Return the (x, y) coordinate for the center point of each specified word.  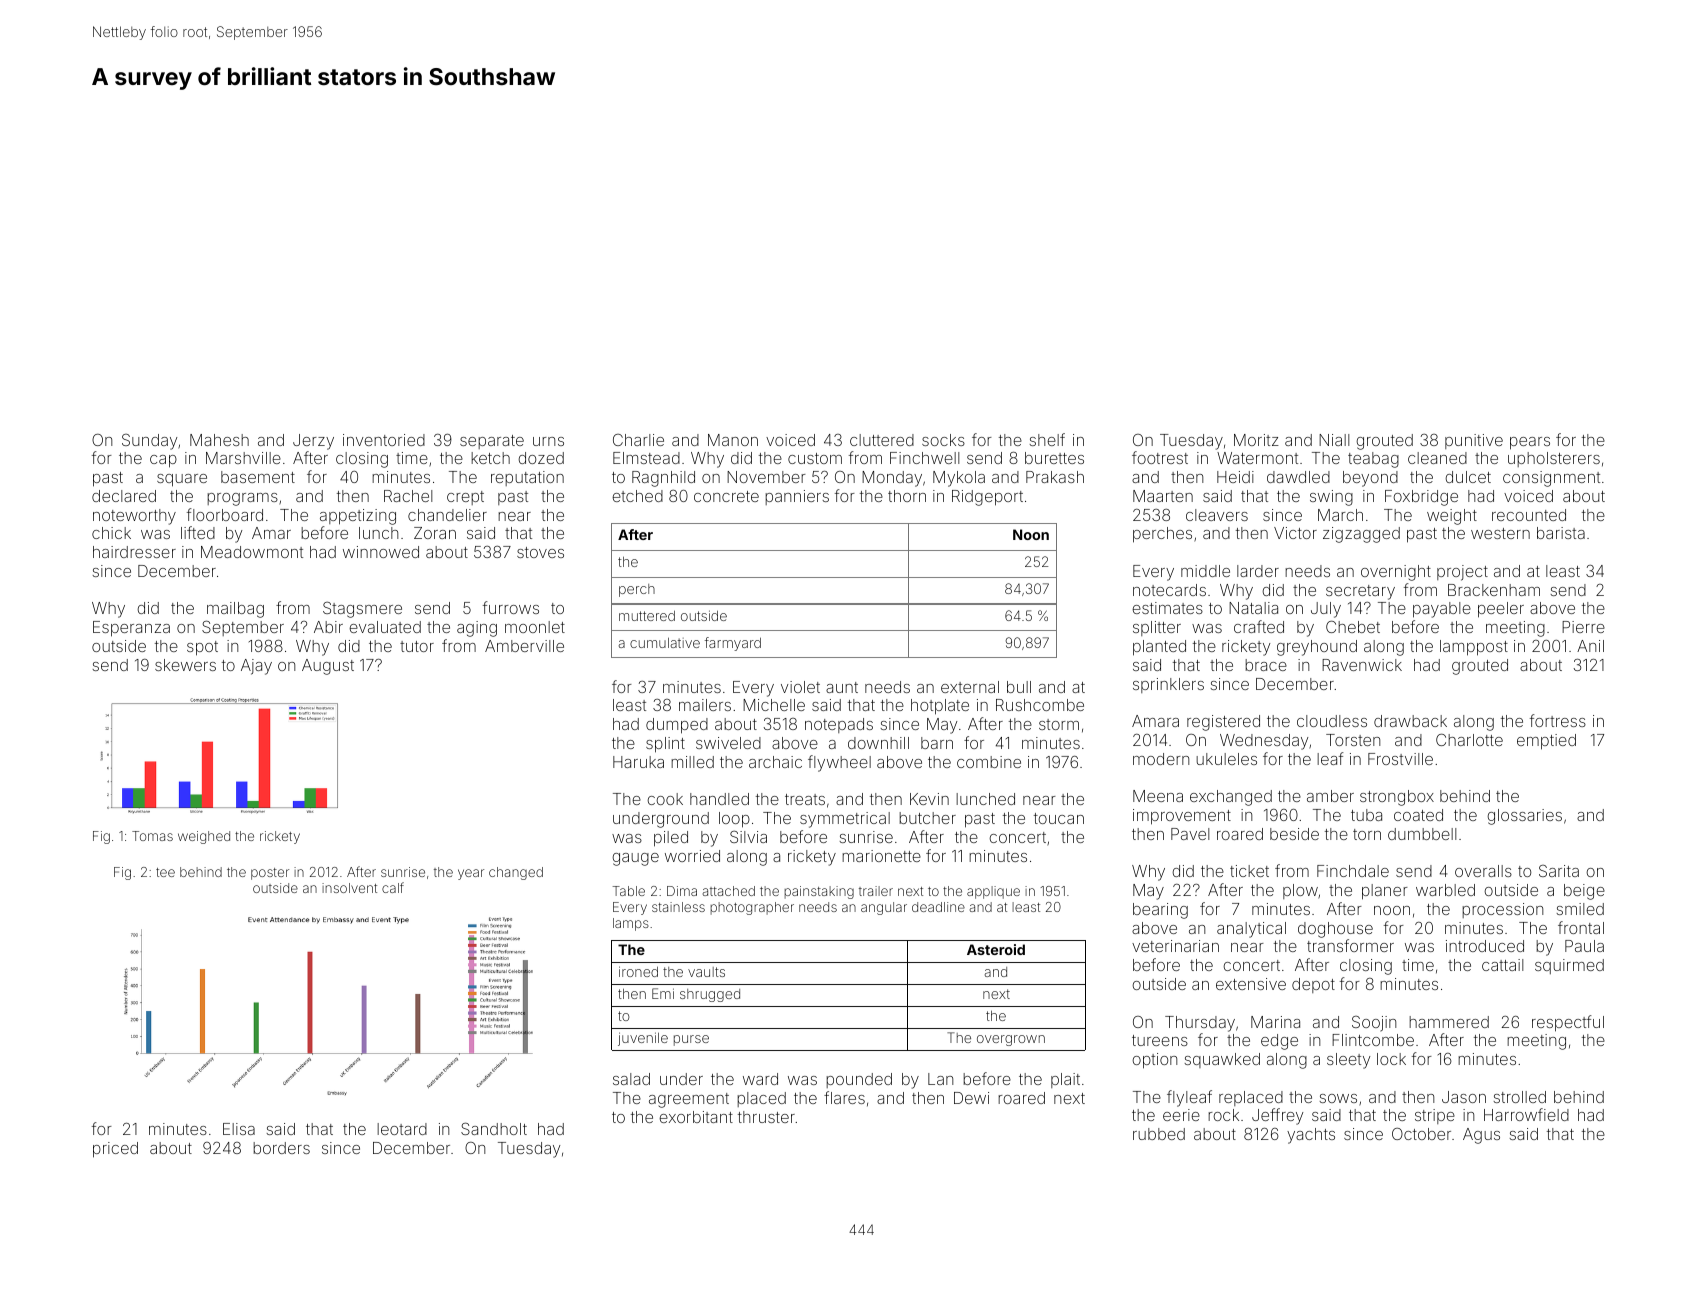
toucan (1059, 818)
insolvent (349, 888)
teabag (1373, 460)
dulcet (1468, 477)
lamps (631, 924)
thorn (907, 496)
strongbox (1397, 798)
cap (163, 461)
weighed (204, 837)
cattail (1502, 965)
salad (631, 1079)
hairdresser (134, 552)
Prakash (1055, 477)
